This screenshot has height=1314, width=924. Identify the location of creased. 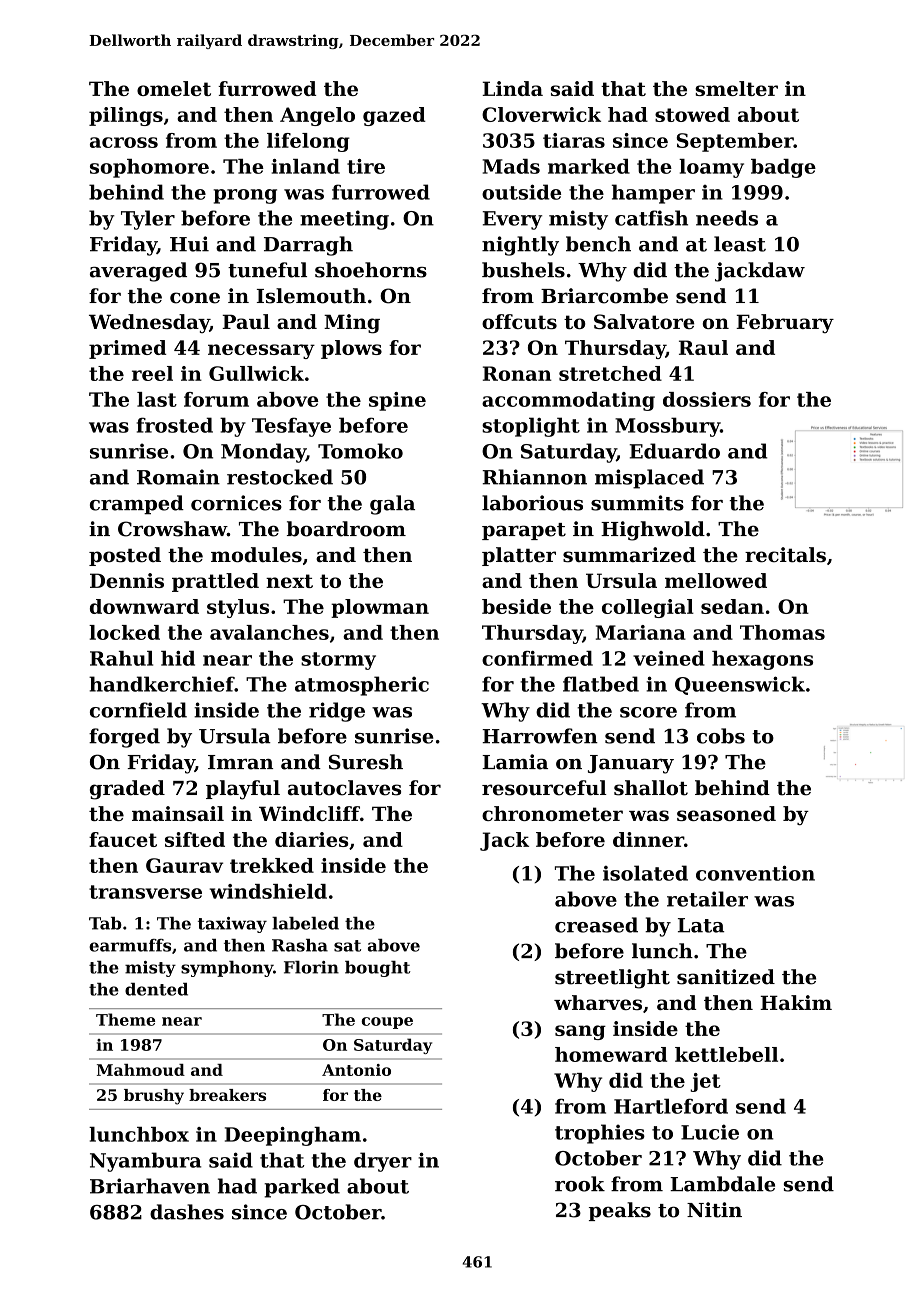
(596, 925).
